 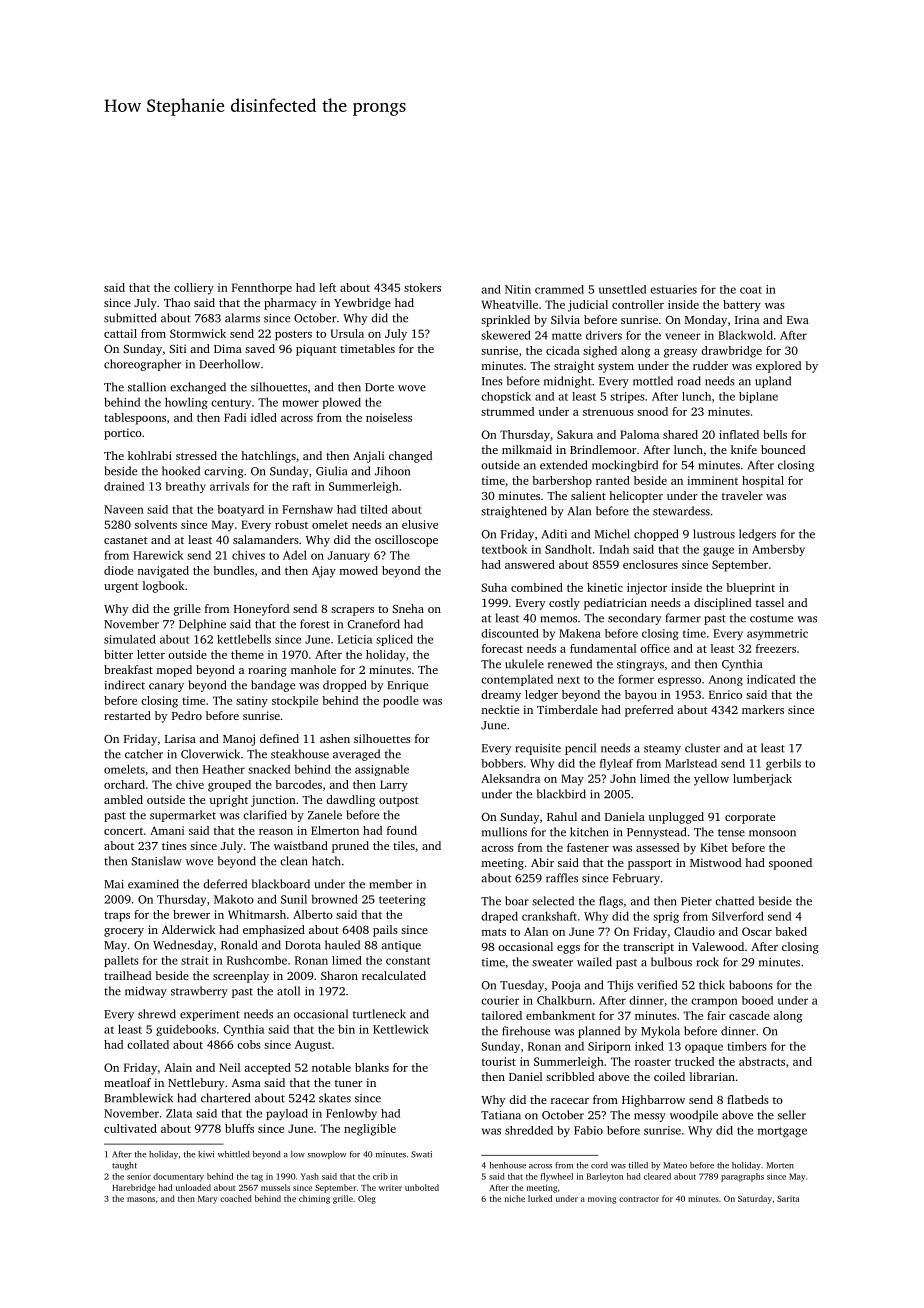 I want to click on Neil, so click(x=229, y=1067).
